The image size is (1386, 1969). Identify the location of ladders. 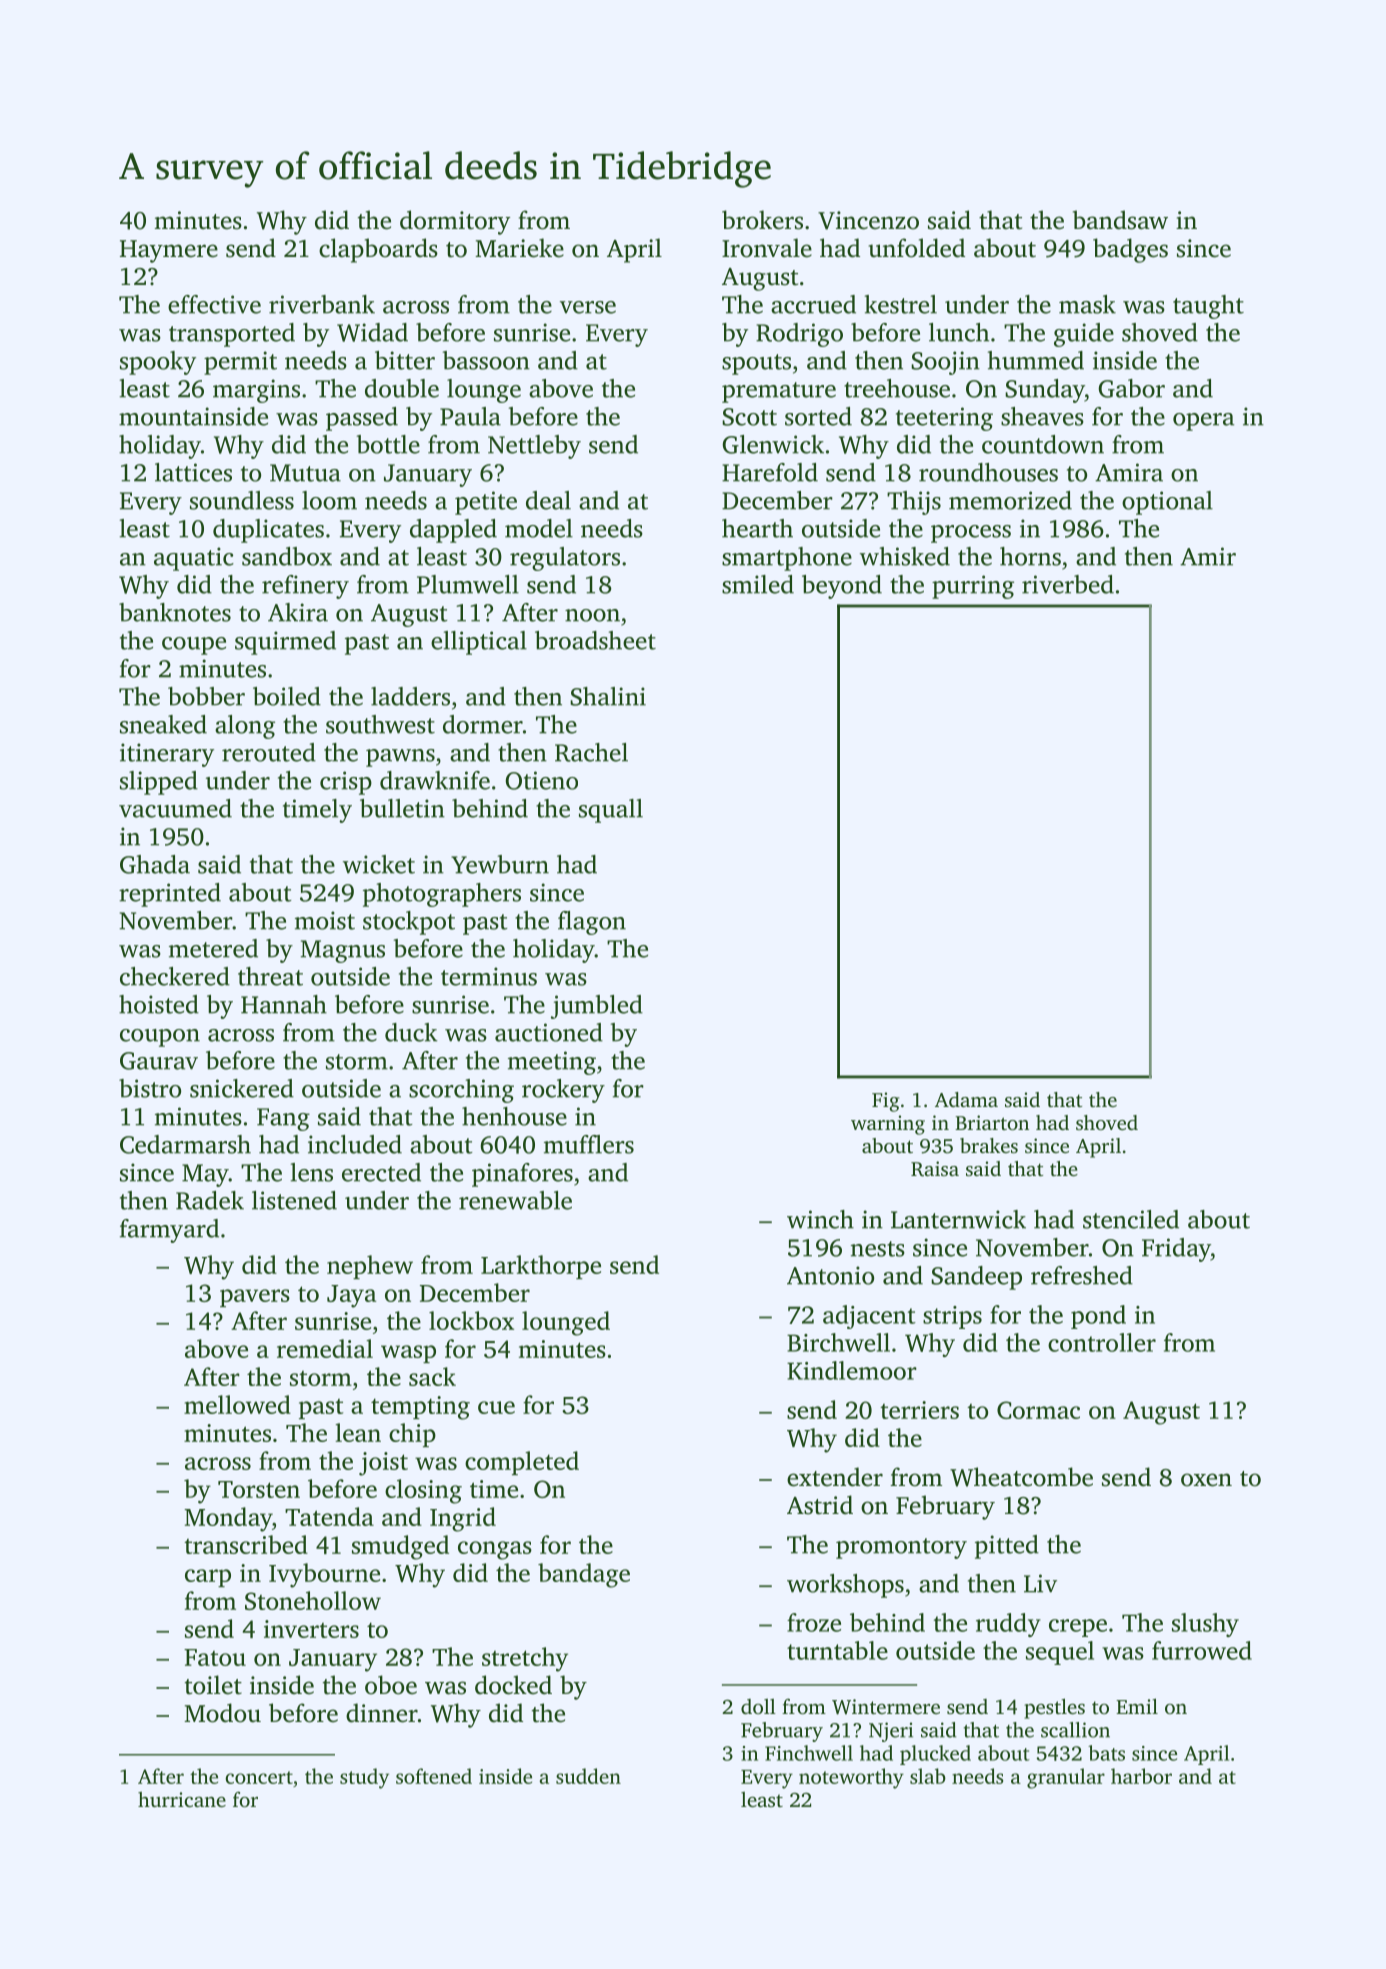
(410, 696).
